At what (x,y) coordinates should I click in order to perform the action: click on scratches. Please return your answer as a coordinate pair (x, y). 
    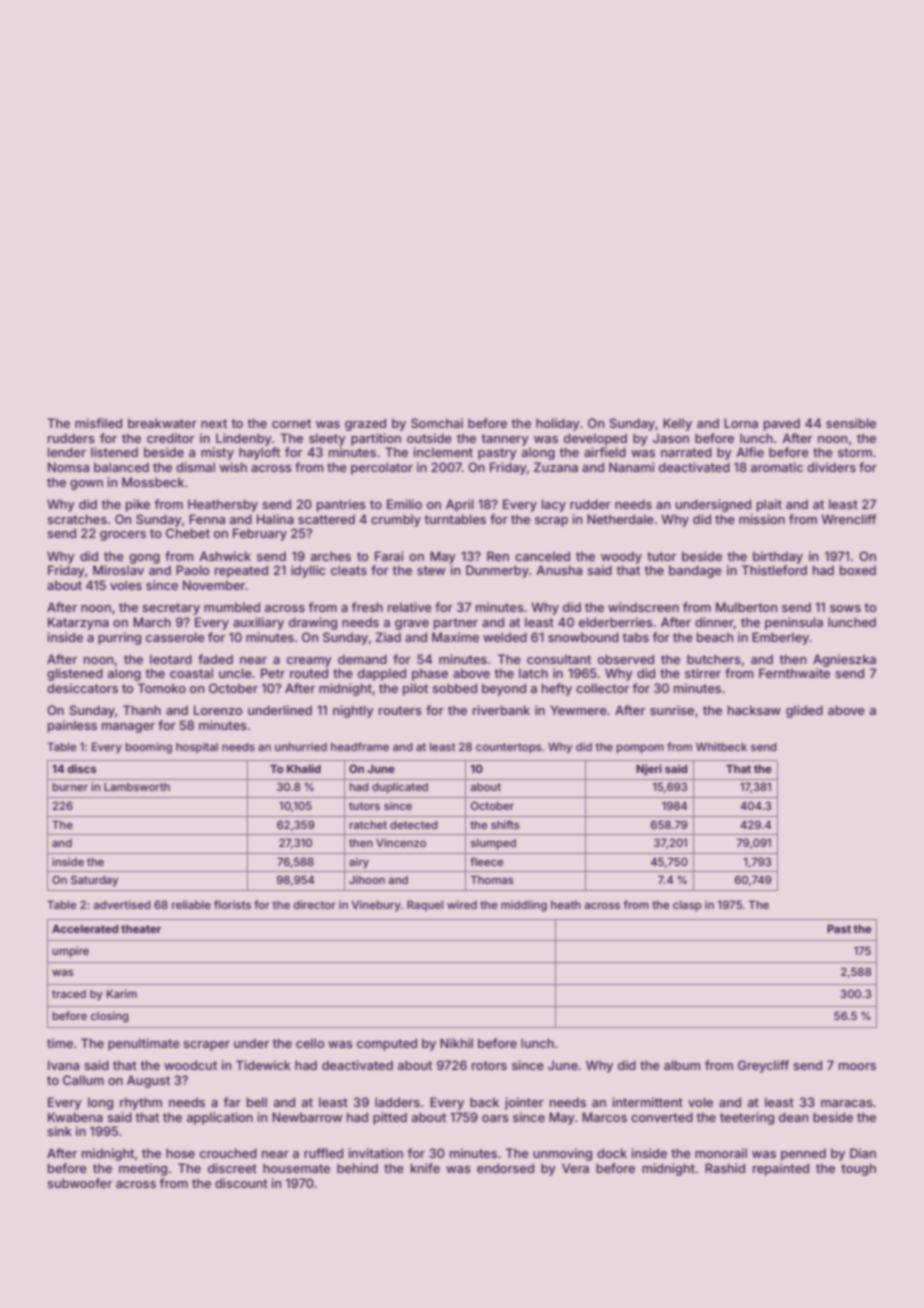
    Looking at the image, I should click on (77, 519).
